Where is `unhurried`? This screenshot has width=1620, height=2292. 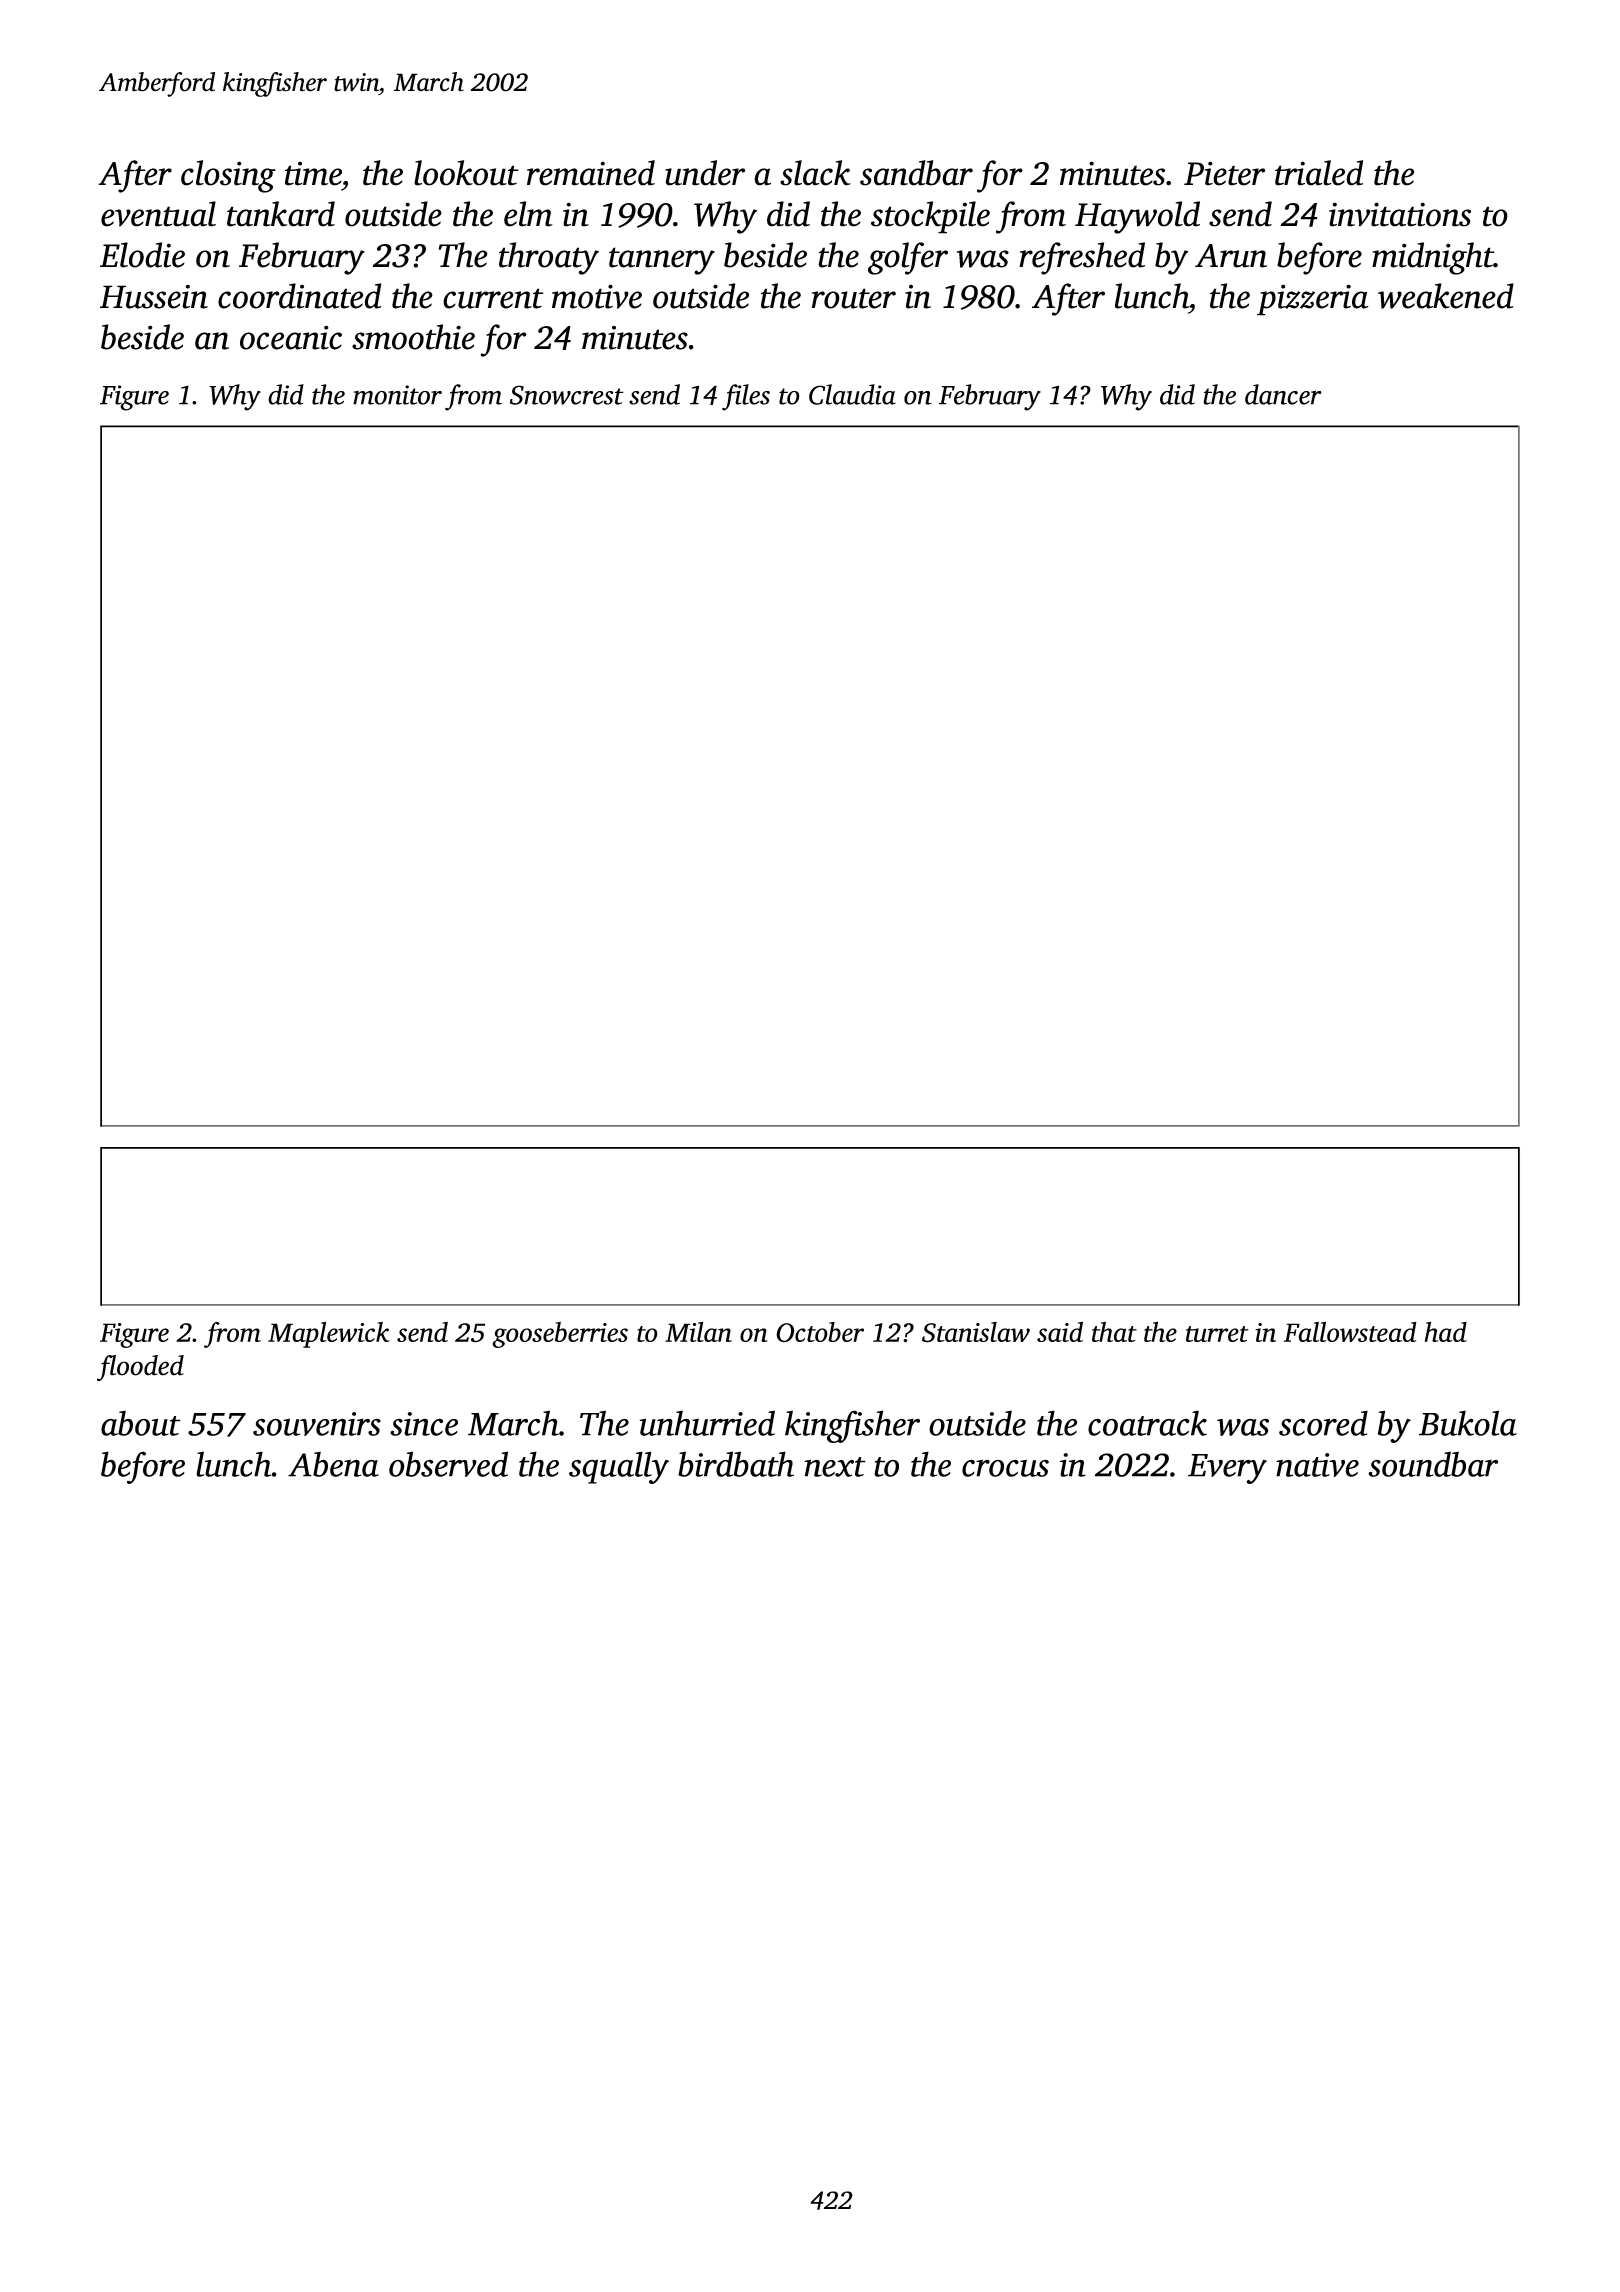
unhurried is located at coordinates (707, 1423).
